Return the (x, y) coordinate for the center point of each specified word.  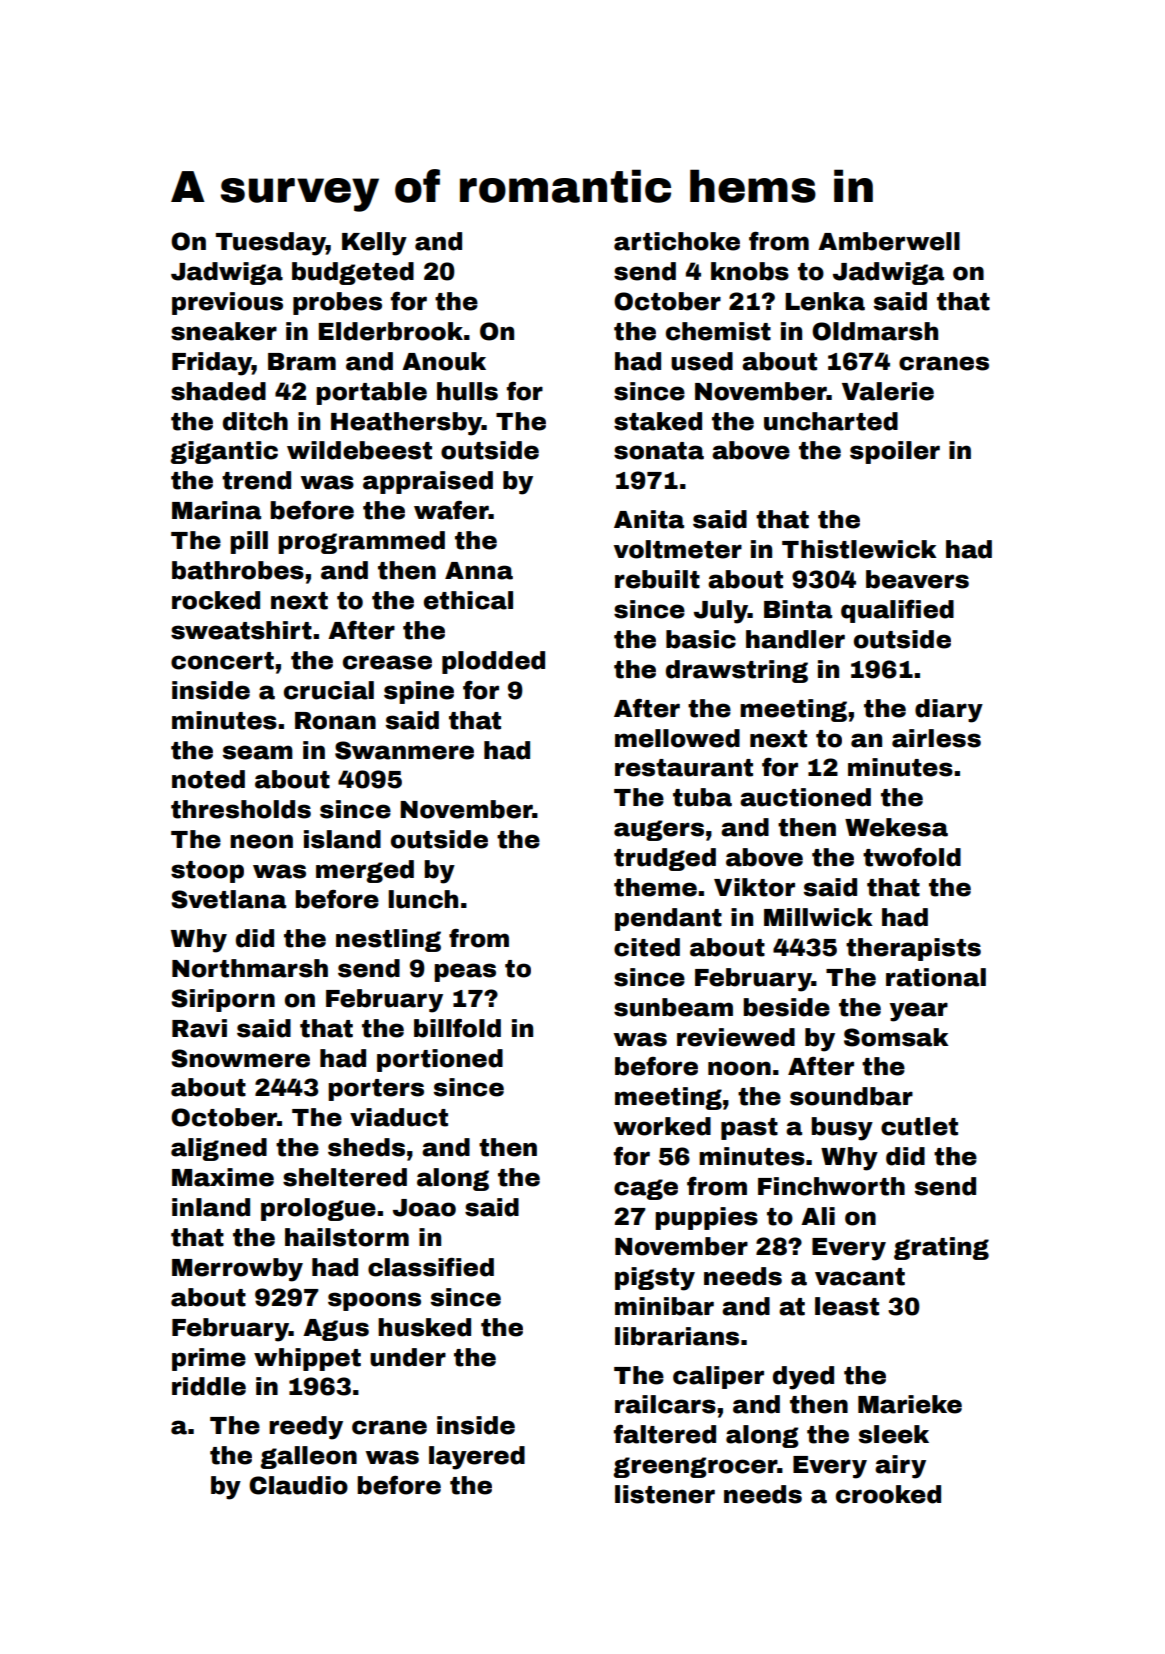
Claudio (298, 1485)
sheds (366, 1147)
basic (701, 639)
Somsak (896, 1037)
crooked (888, 1494)
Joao (424, 1208)
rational (936, 977)
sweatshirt (241, 630)
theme (655, 887)
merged (365, 871)
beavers (917, 579)
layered (477, 1458)
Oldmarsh (875, 331)
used (702, 361)
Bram (302, 362)
